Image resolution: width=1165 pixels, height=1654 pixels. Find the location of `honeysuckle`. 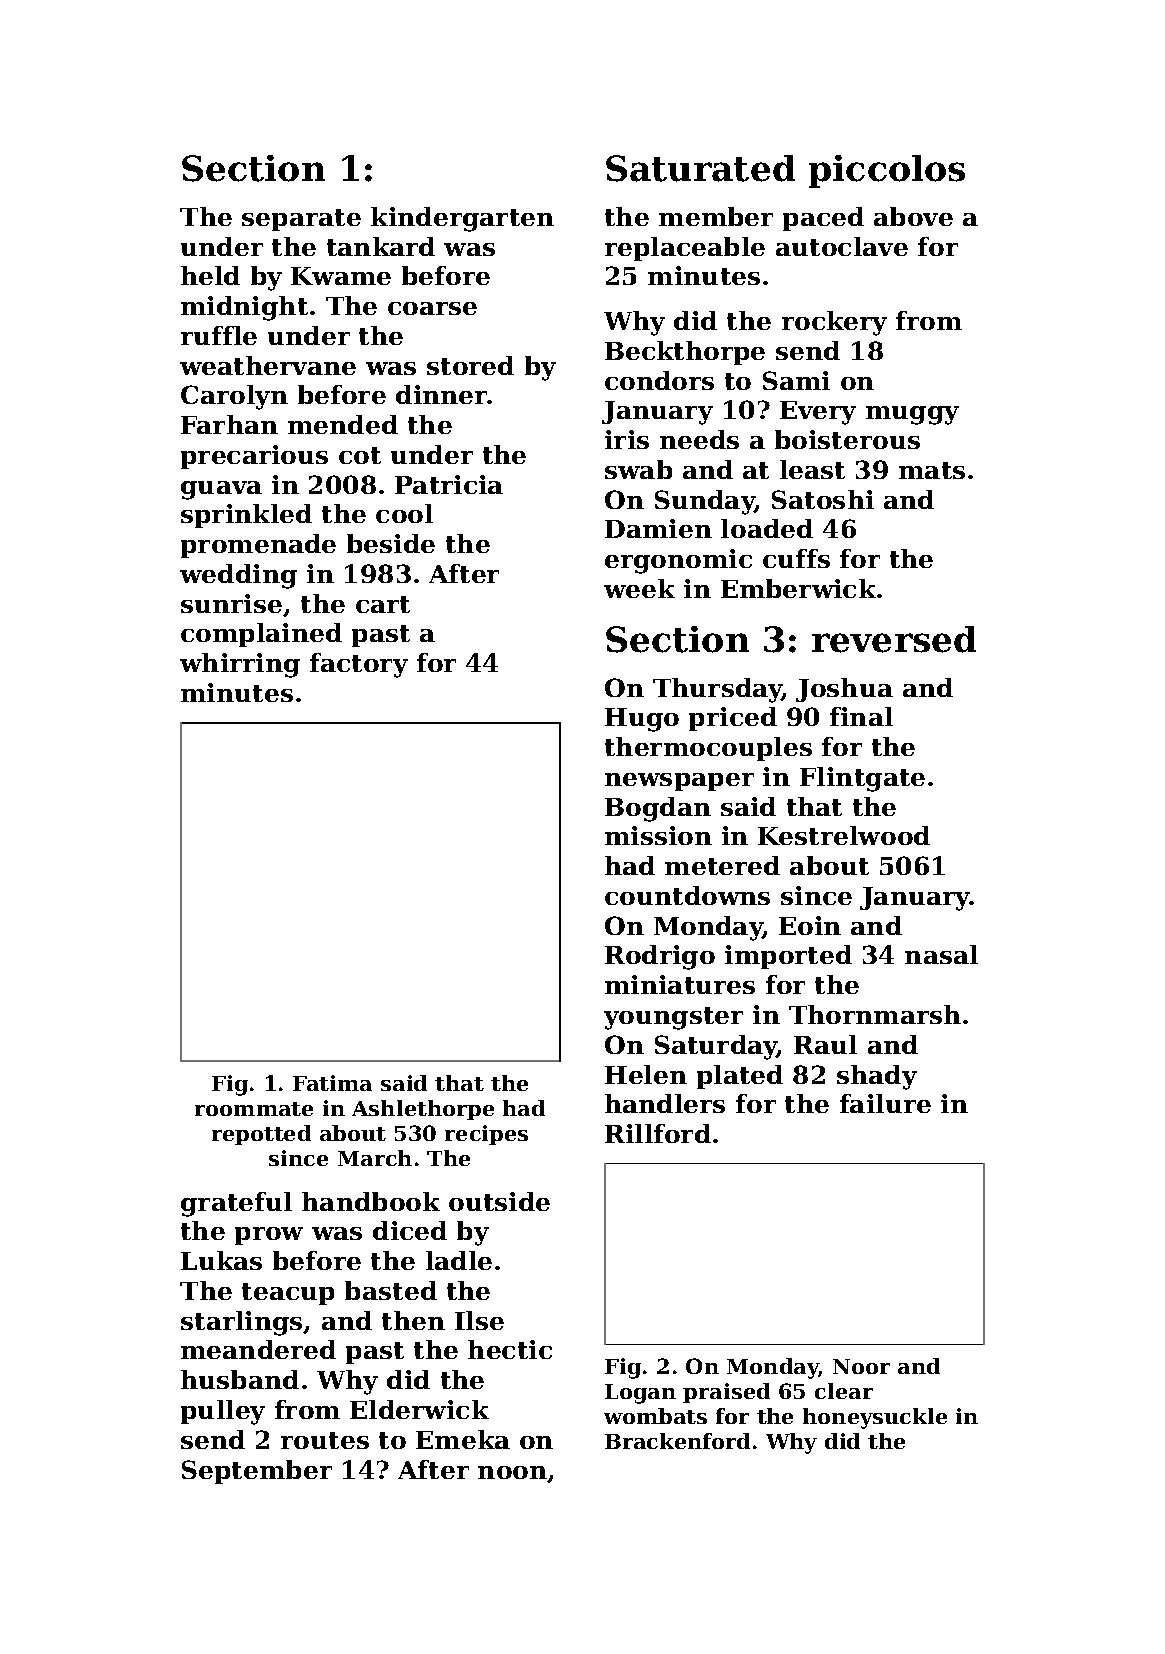

honeysuckle is located at coordinates (875, 1418).
